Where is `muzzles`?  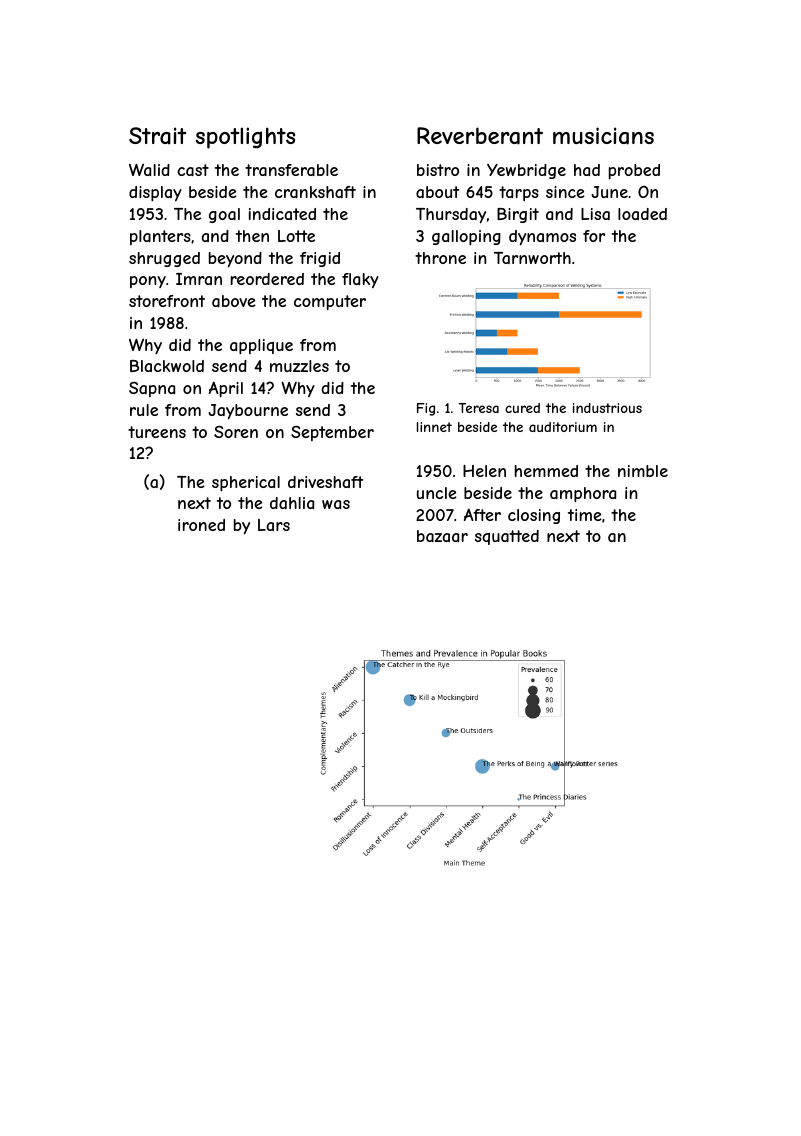
muzzles is located at coordinates (299, 366).
